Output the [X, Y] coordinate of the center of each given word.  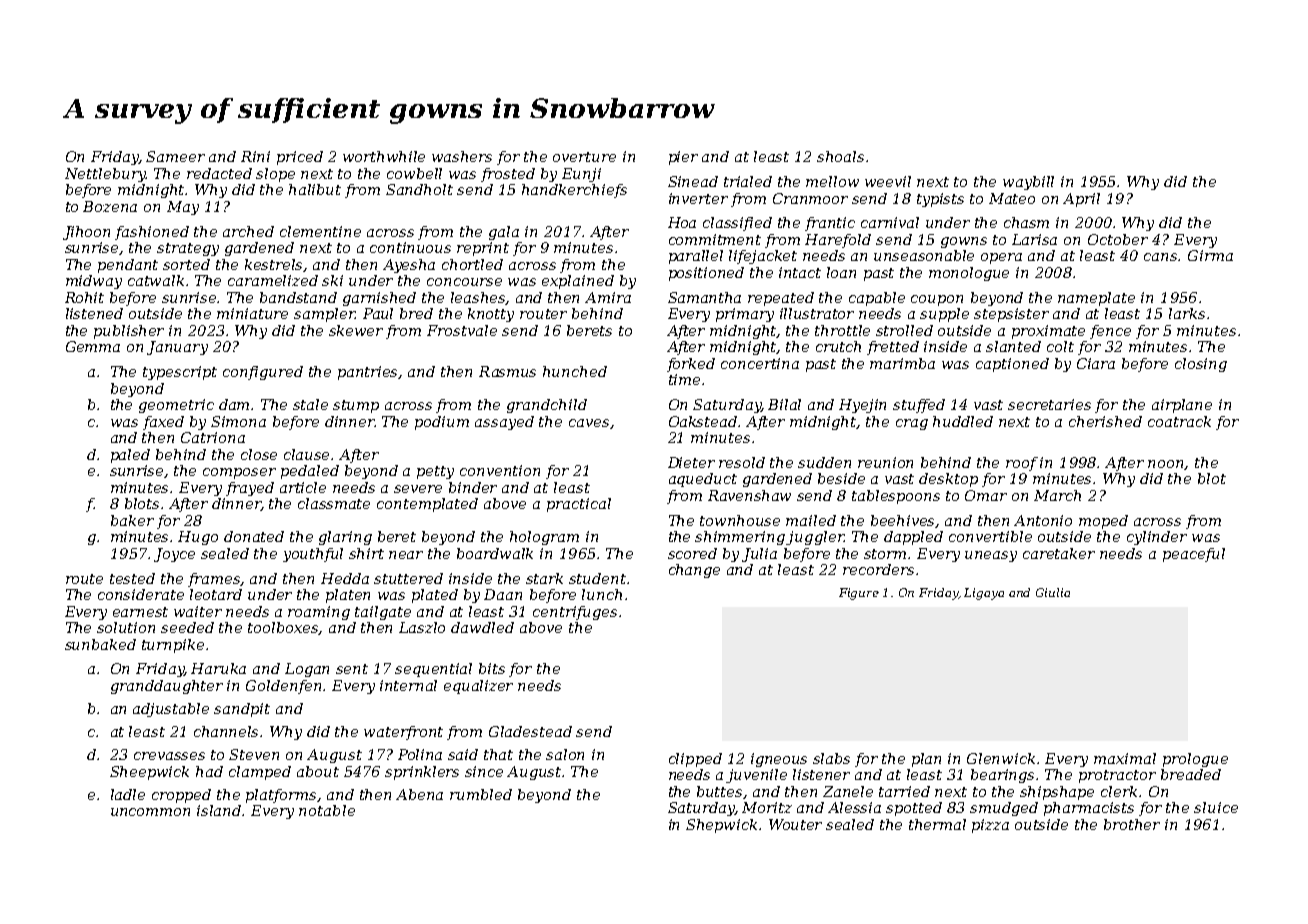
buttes [719, 791]
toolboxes [283, 628]
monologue [969, 274]
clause [306, 454]
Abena [419, 794]
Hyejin [862, 406]
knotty [491, 315]
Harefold [838, 241]
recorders [878, 569]
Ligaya [984, 594]
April [1081, 200]
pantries [368, 373]
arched [248, 231]
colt [1060, 346]
